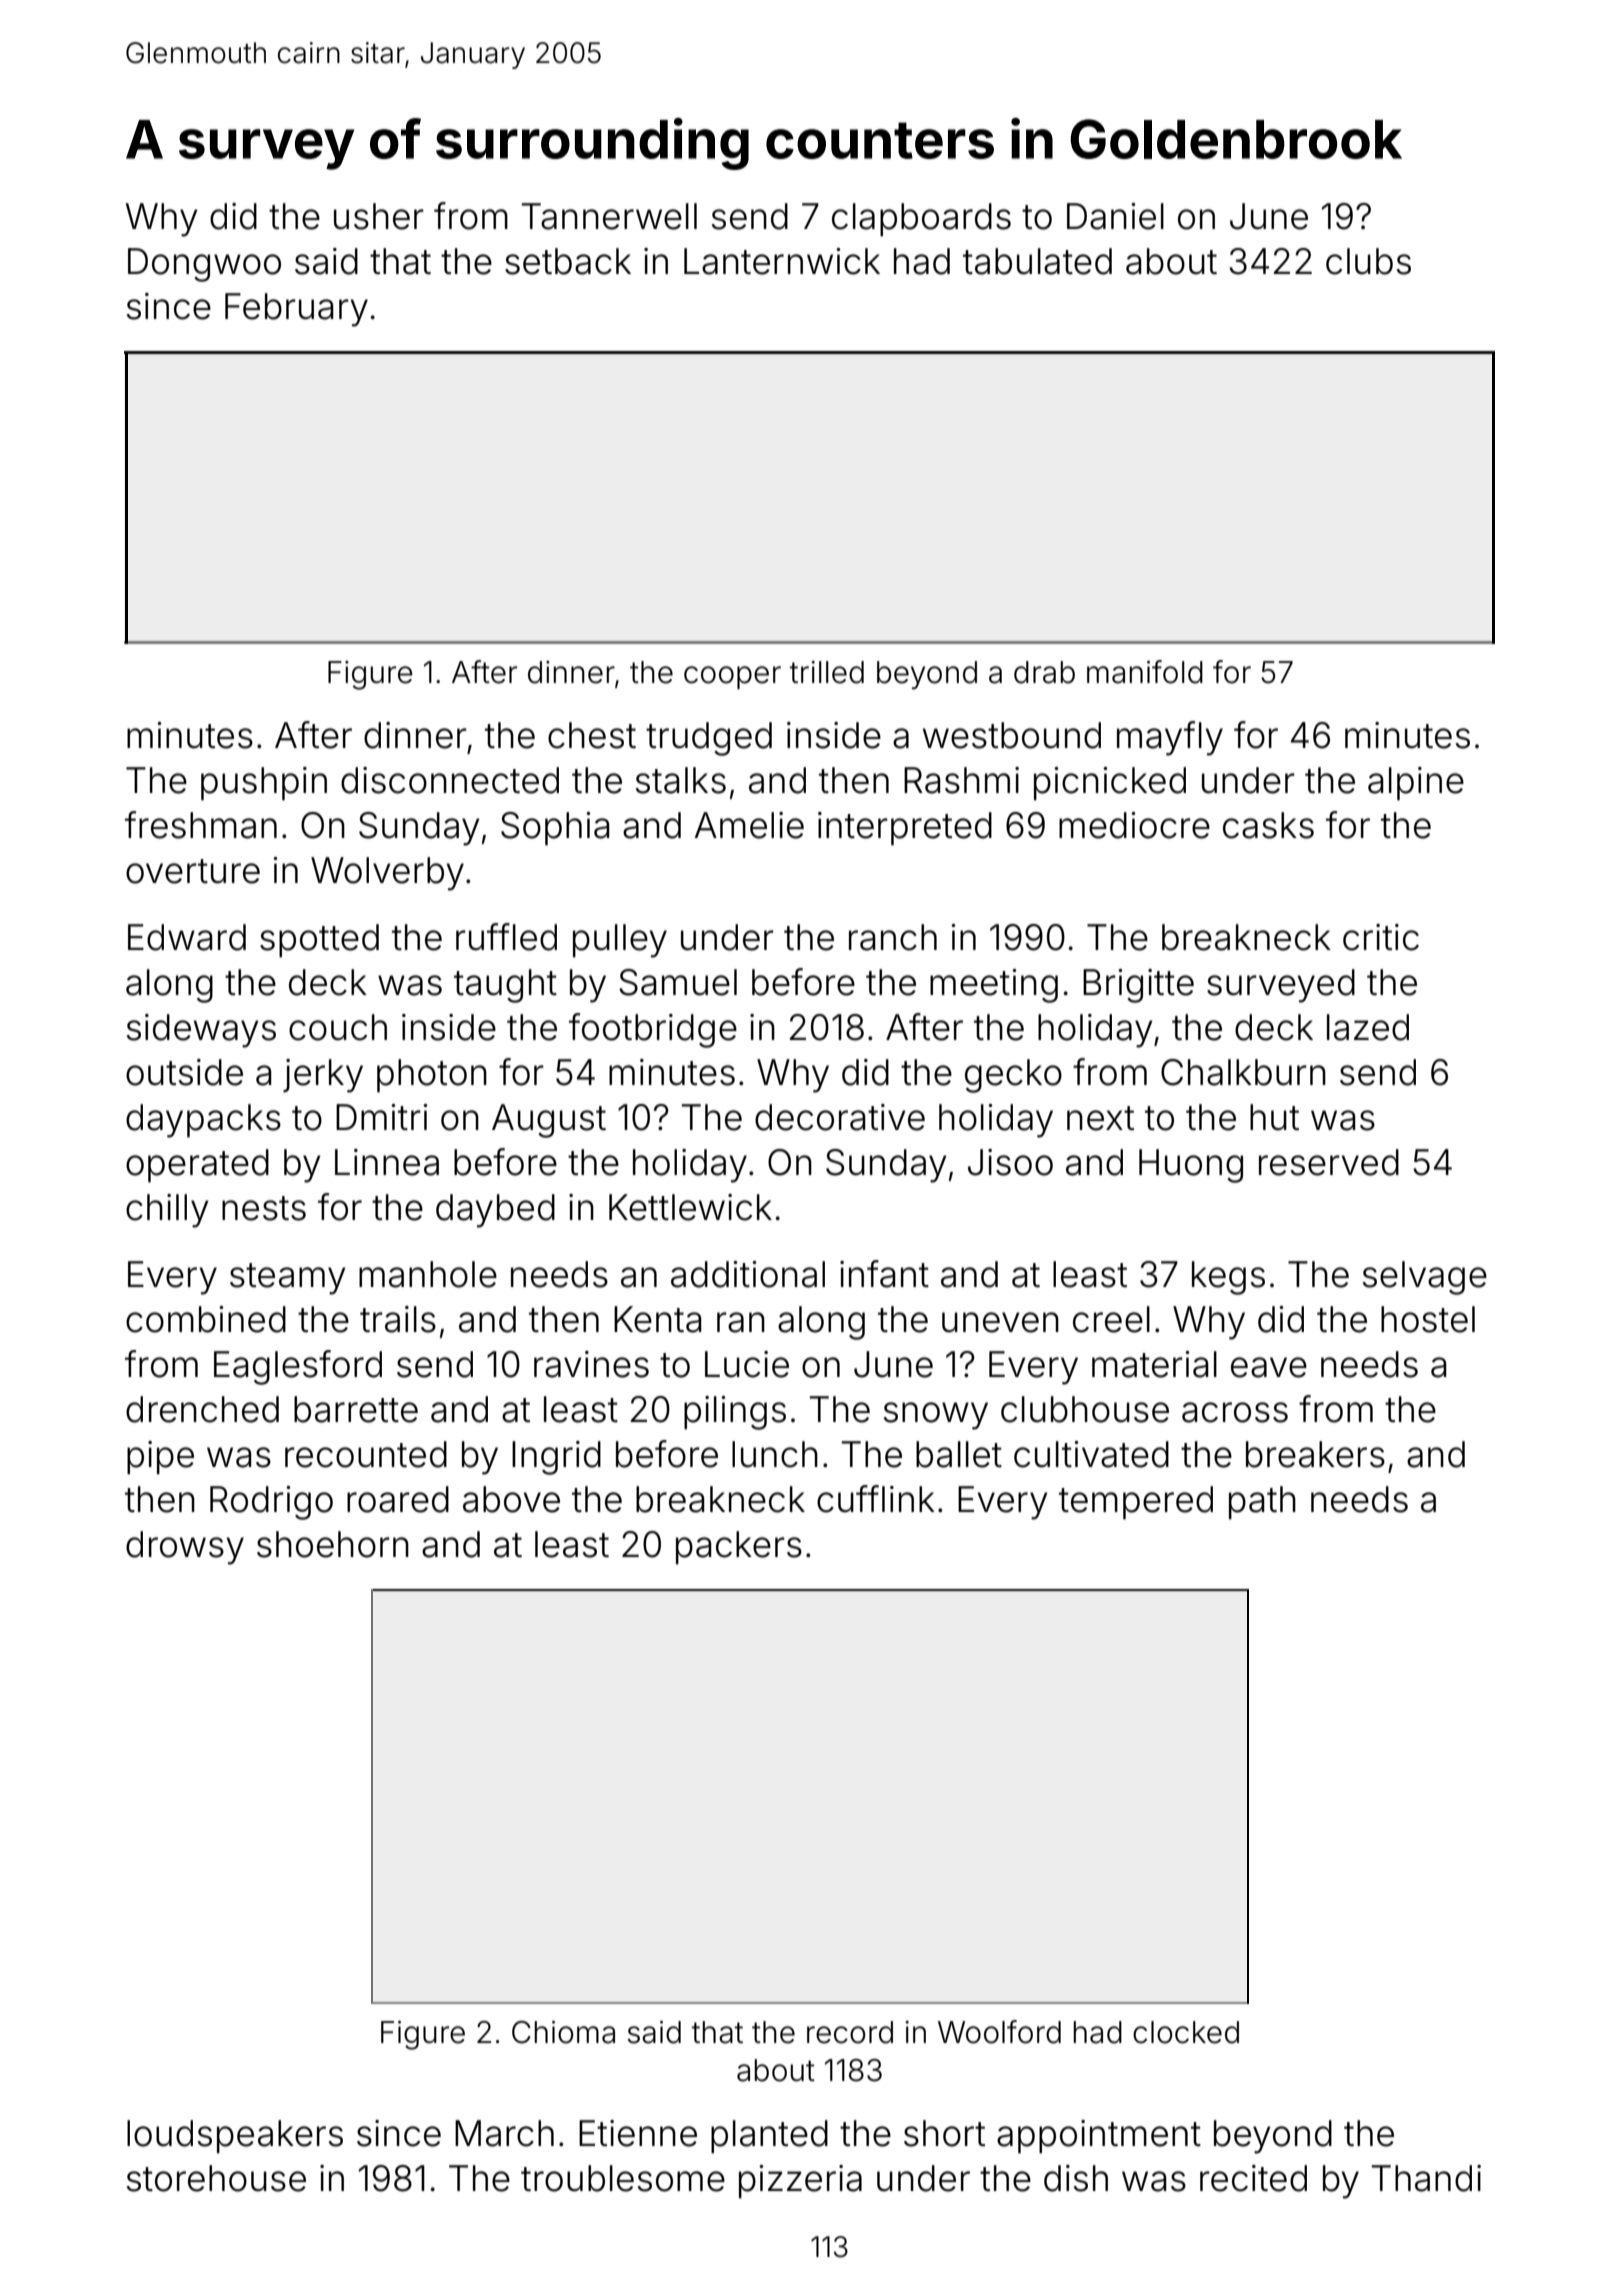 The height and width of the screenshot is (2292, 1620). What do you see at coordinates (1186, 2032) in the screenshot?
I see `clocked` at bounding box center [1186, 2032].
